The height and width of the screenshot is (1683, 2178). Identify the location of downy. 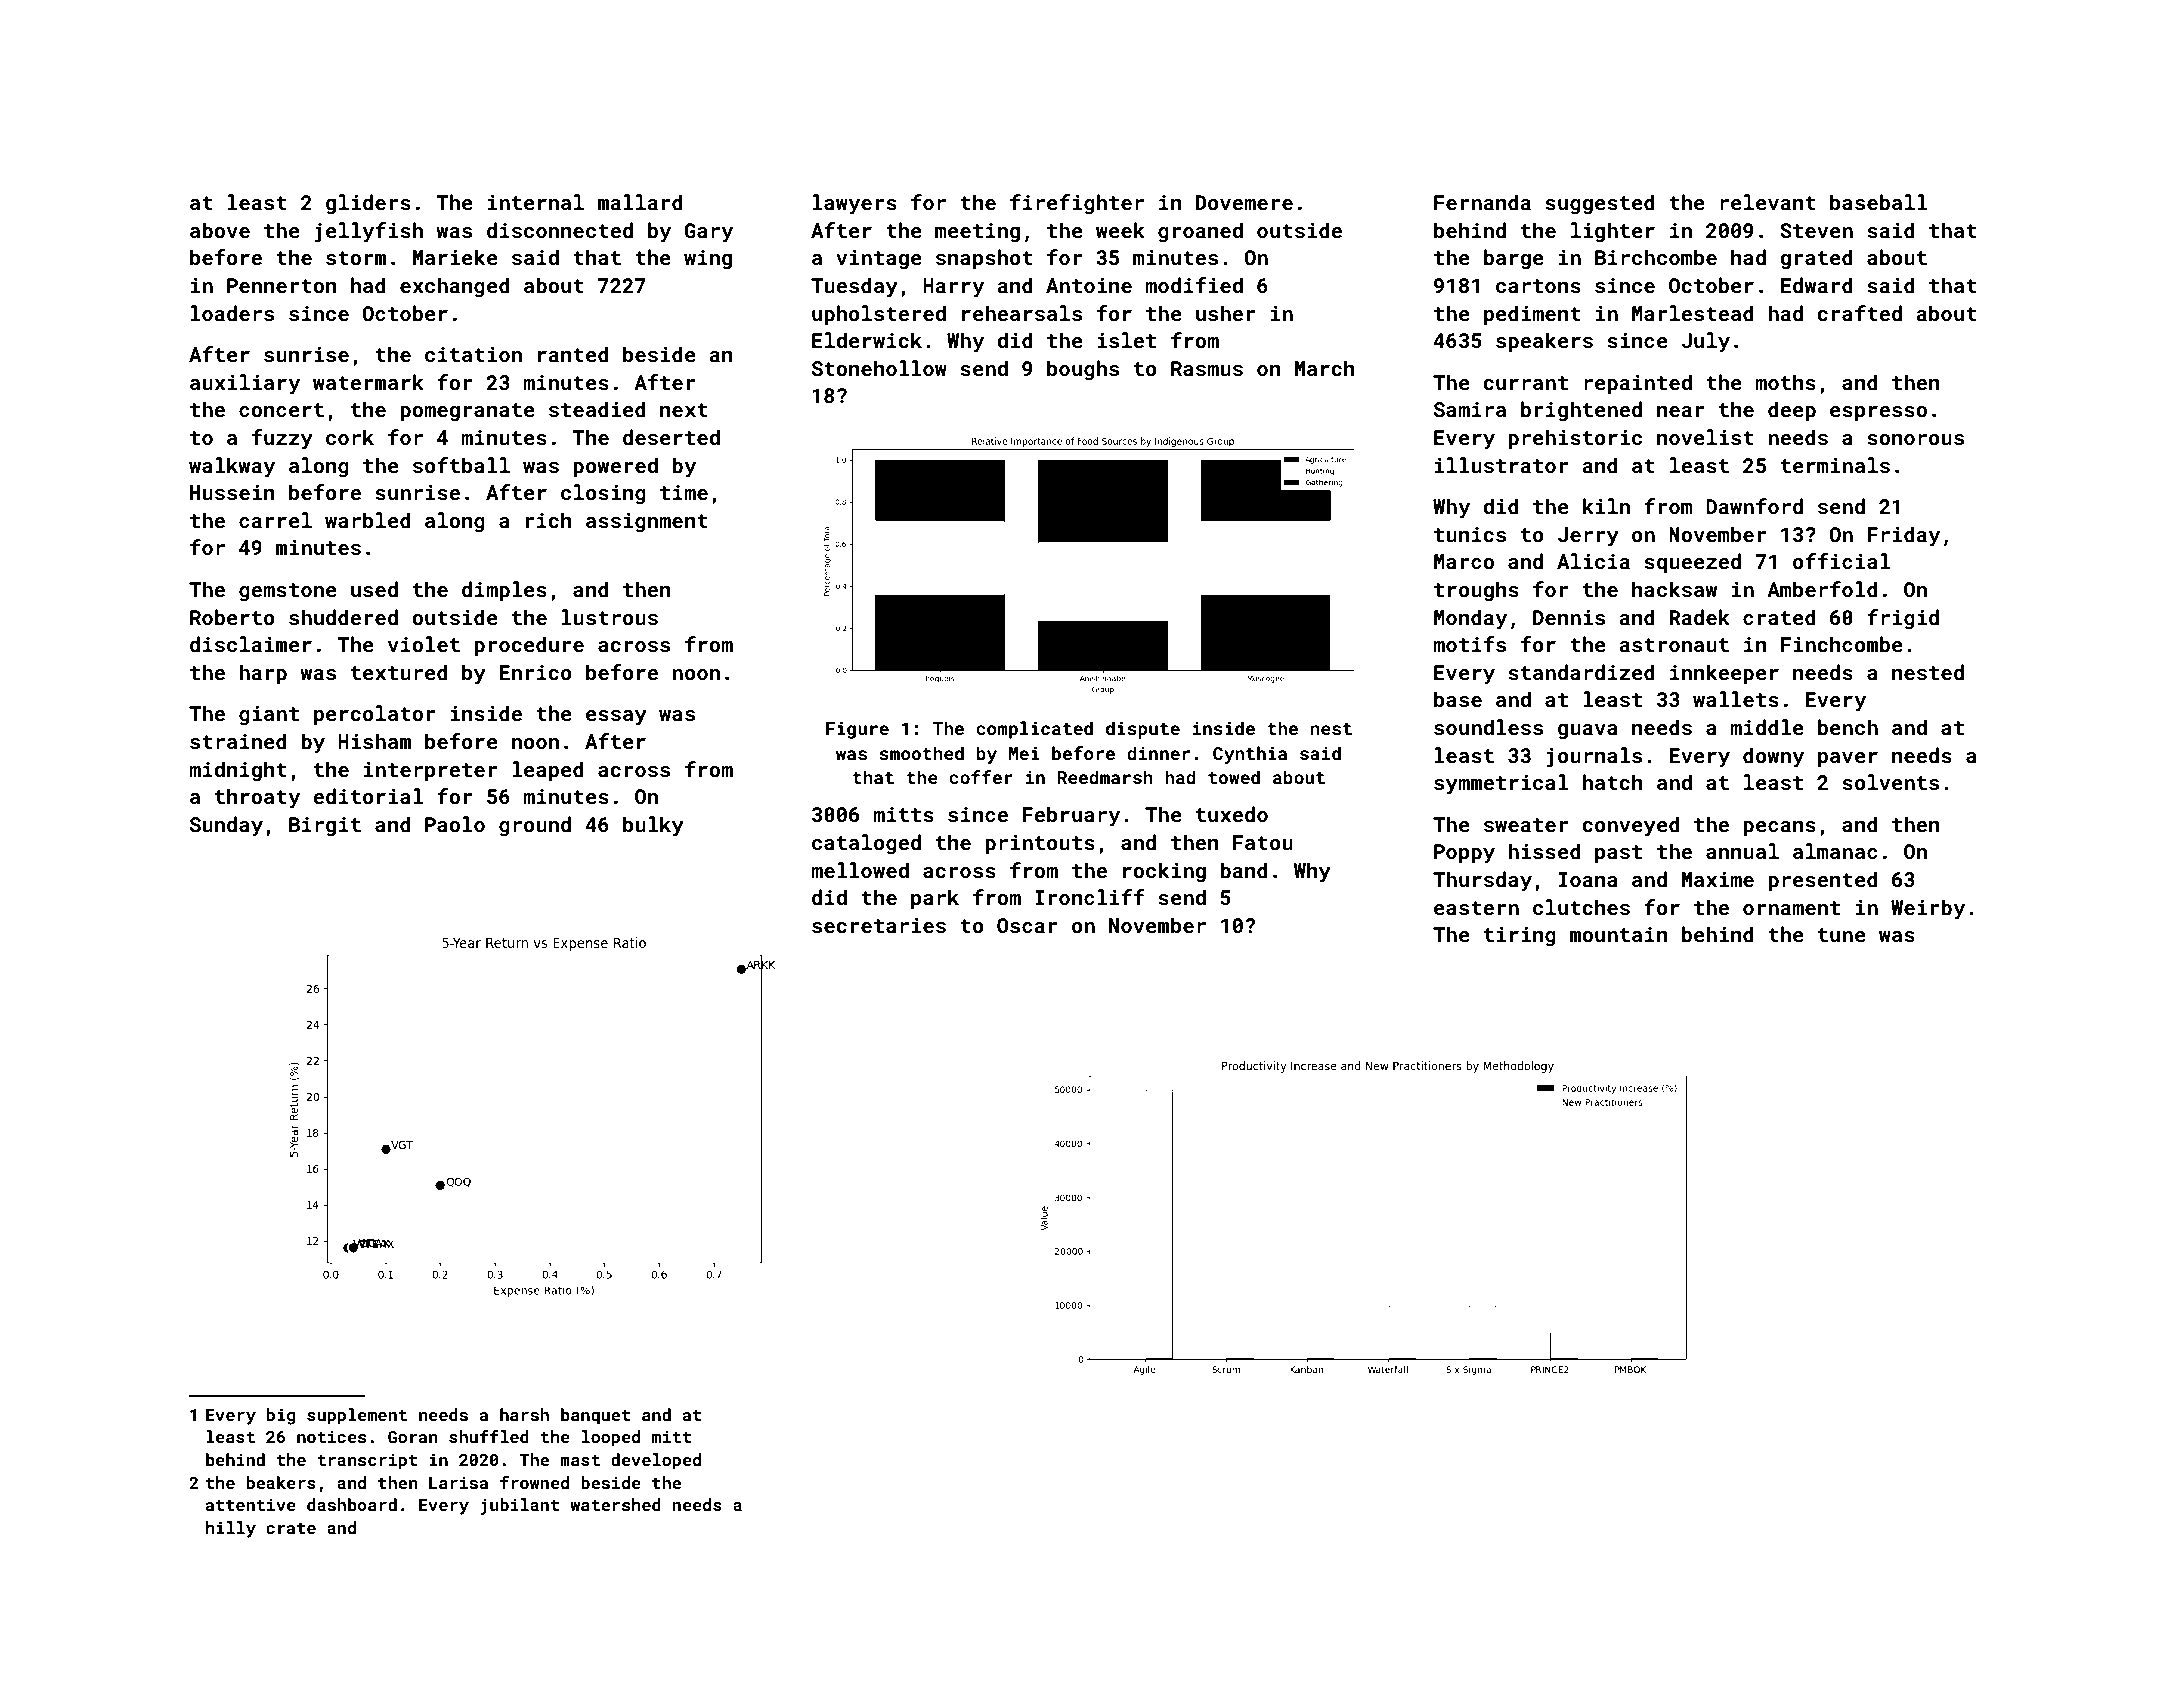
(1773, 757).
